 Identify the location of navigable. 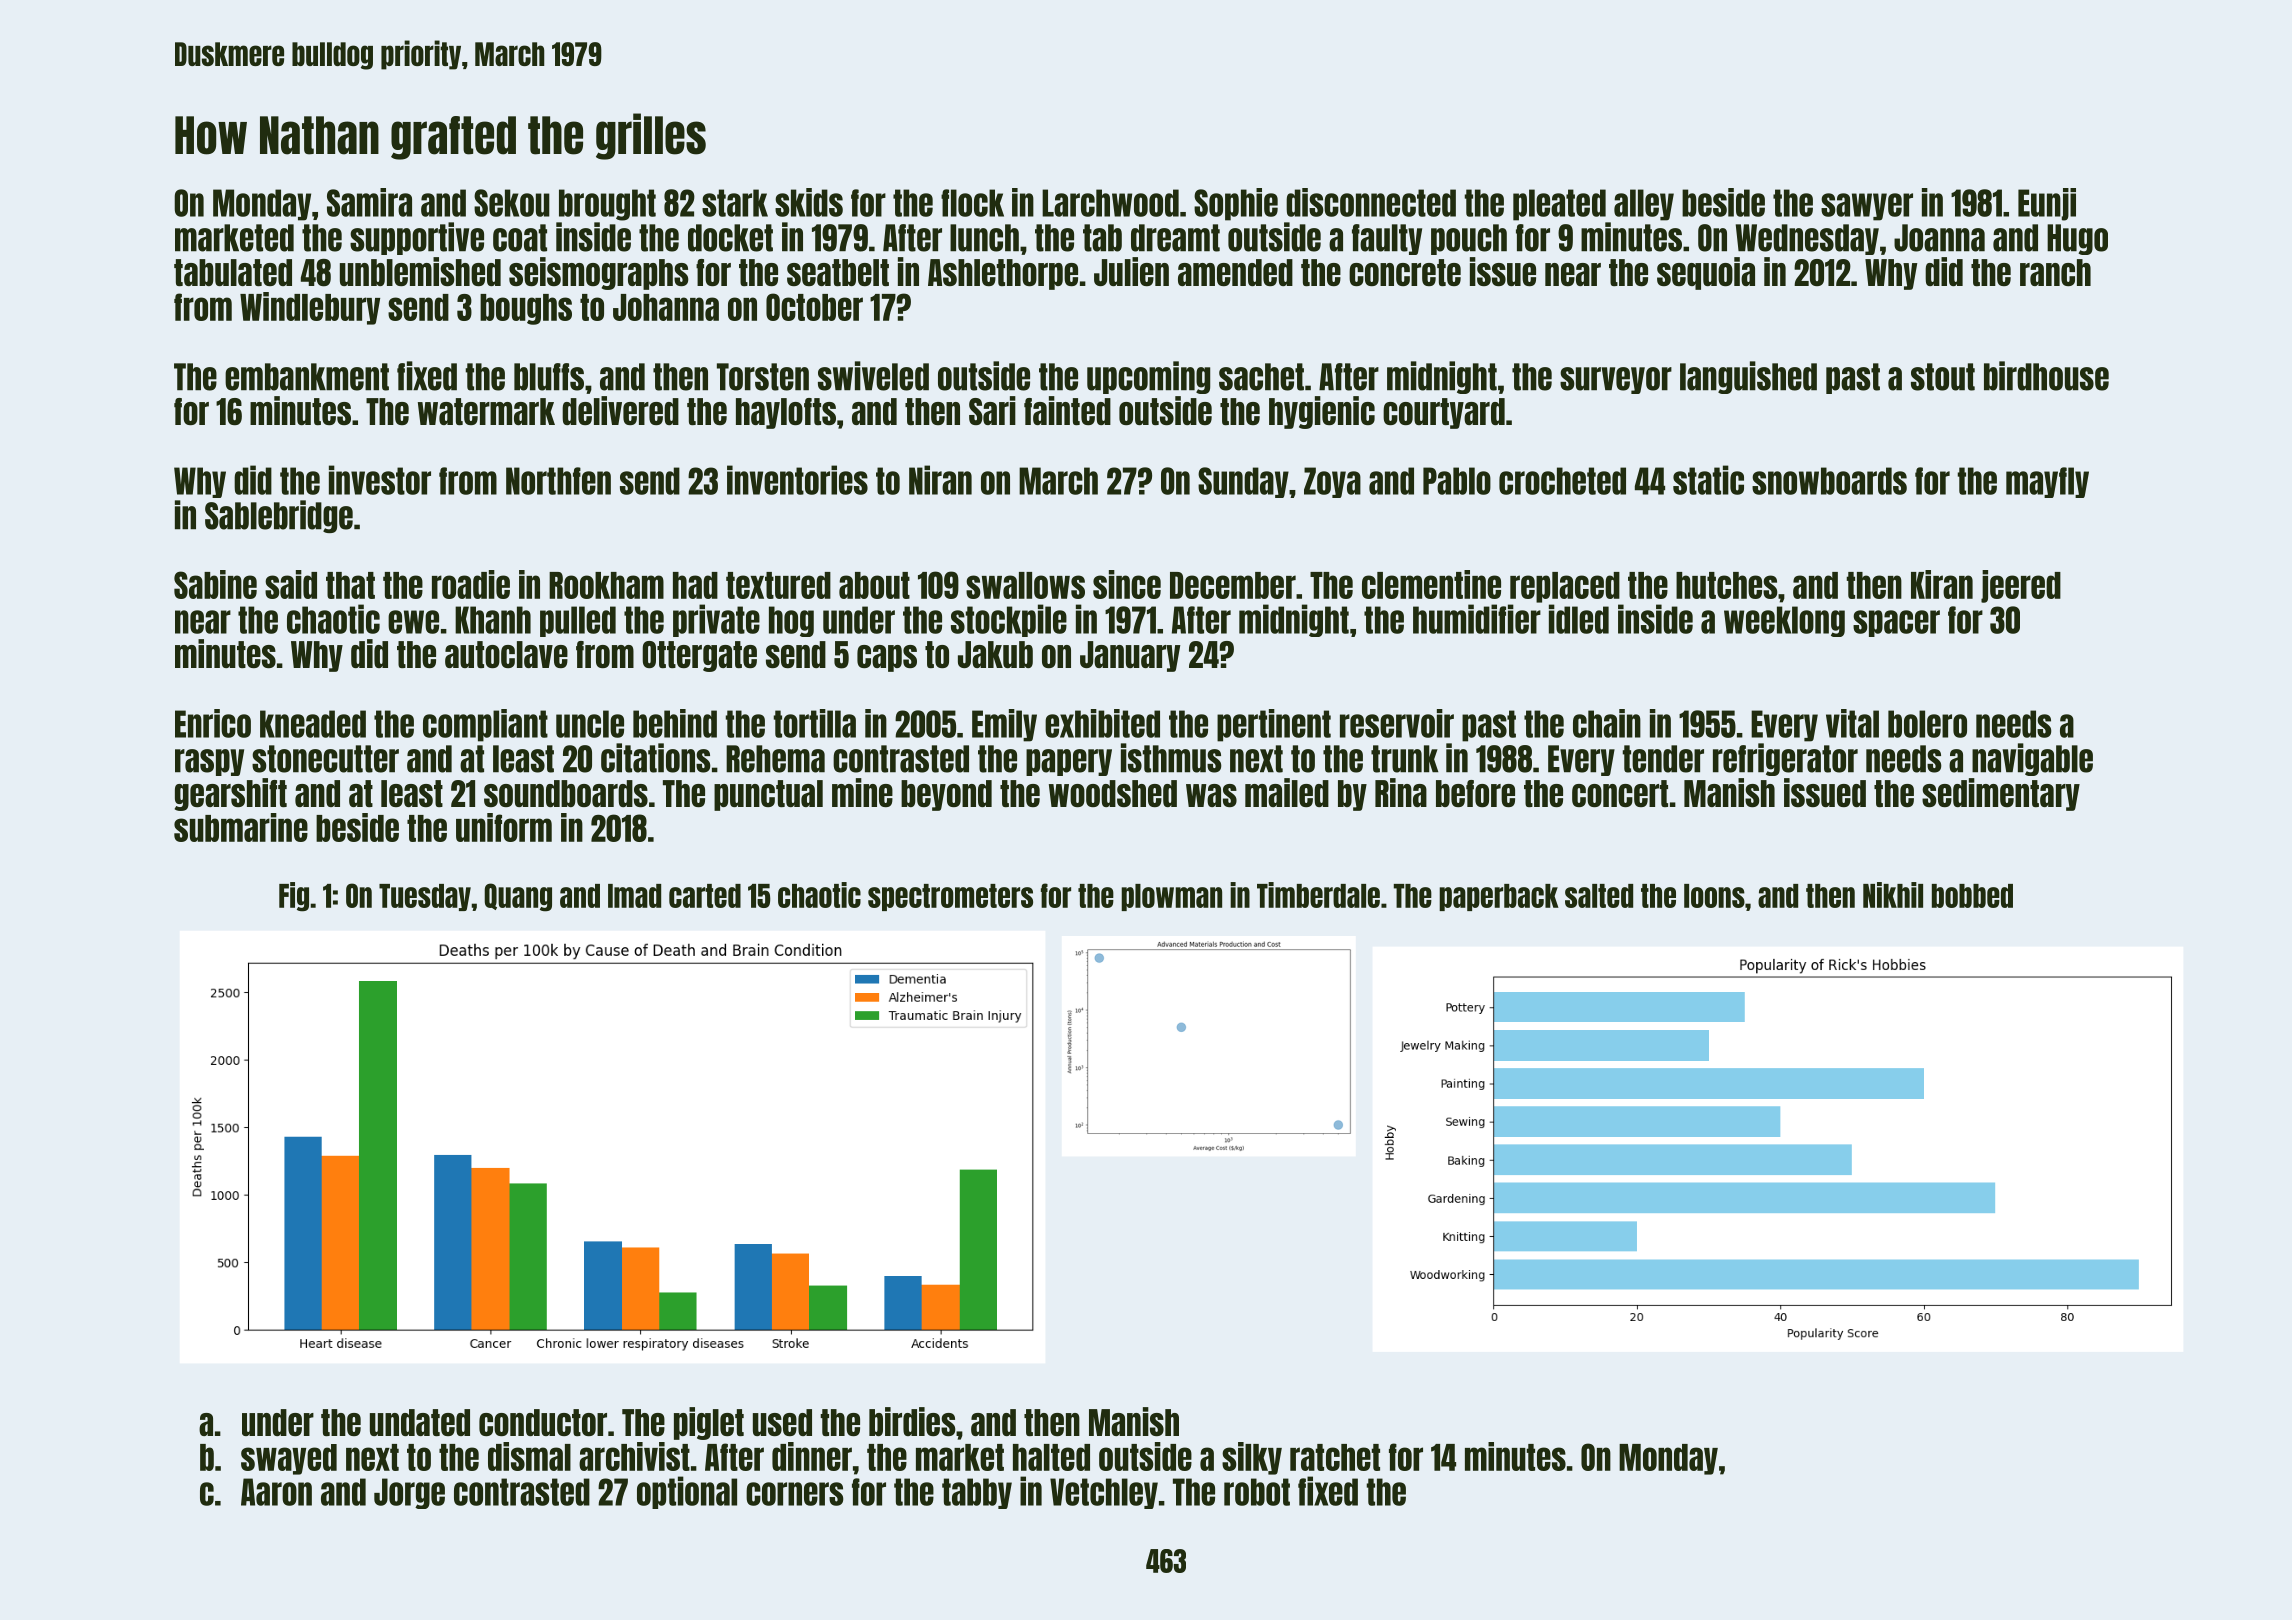
(2032, 759).
